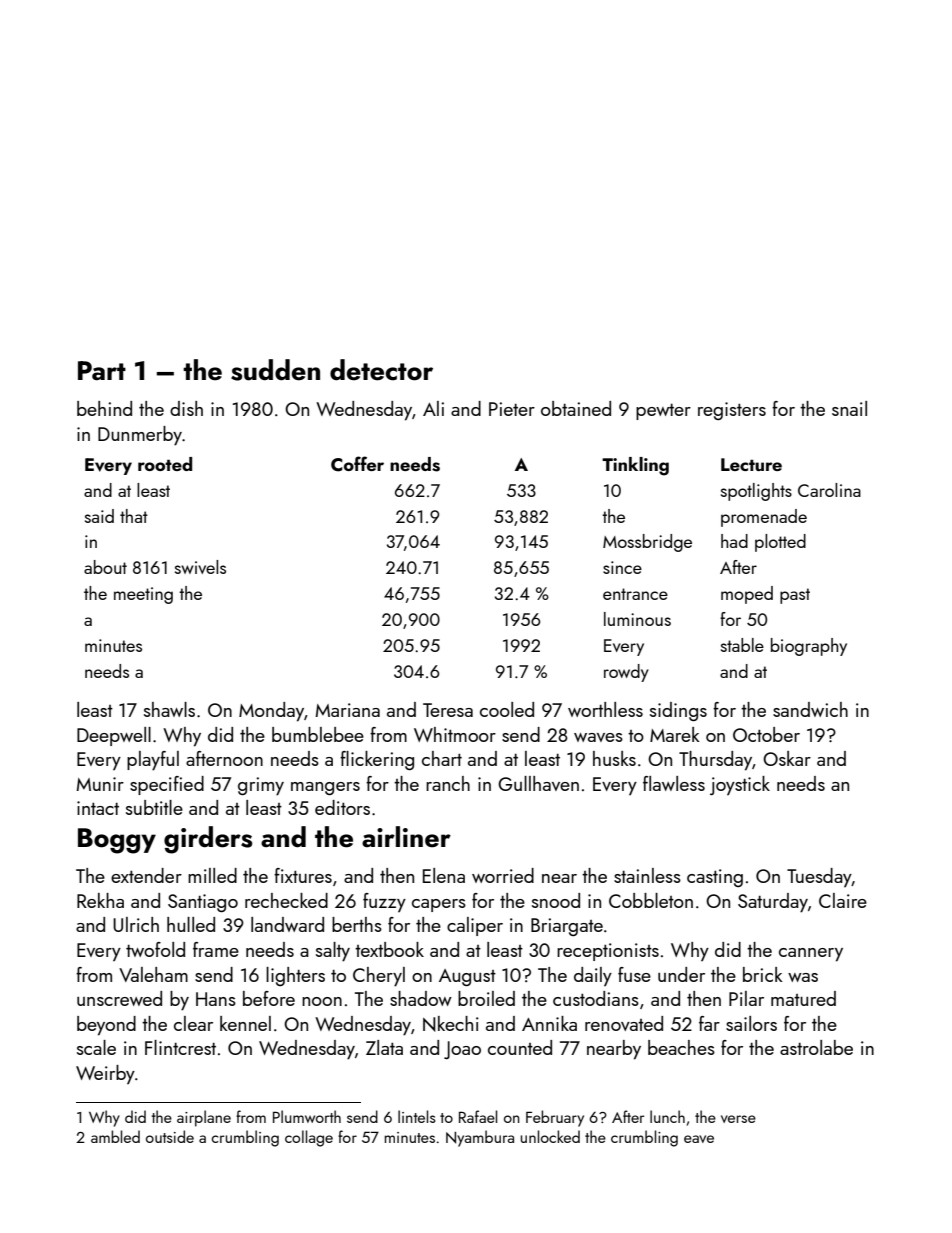 This screenshot has height=1233, width=952. What do you see at coordinates (102, 371) in the screenshot?
I see `Part` at bounding box center [102, 371].
